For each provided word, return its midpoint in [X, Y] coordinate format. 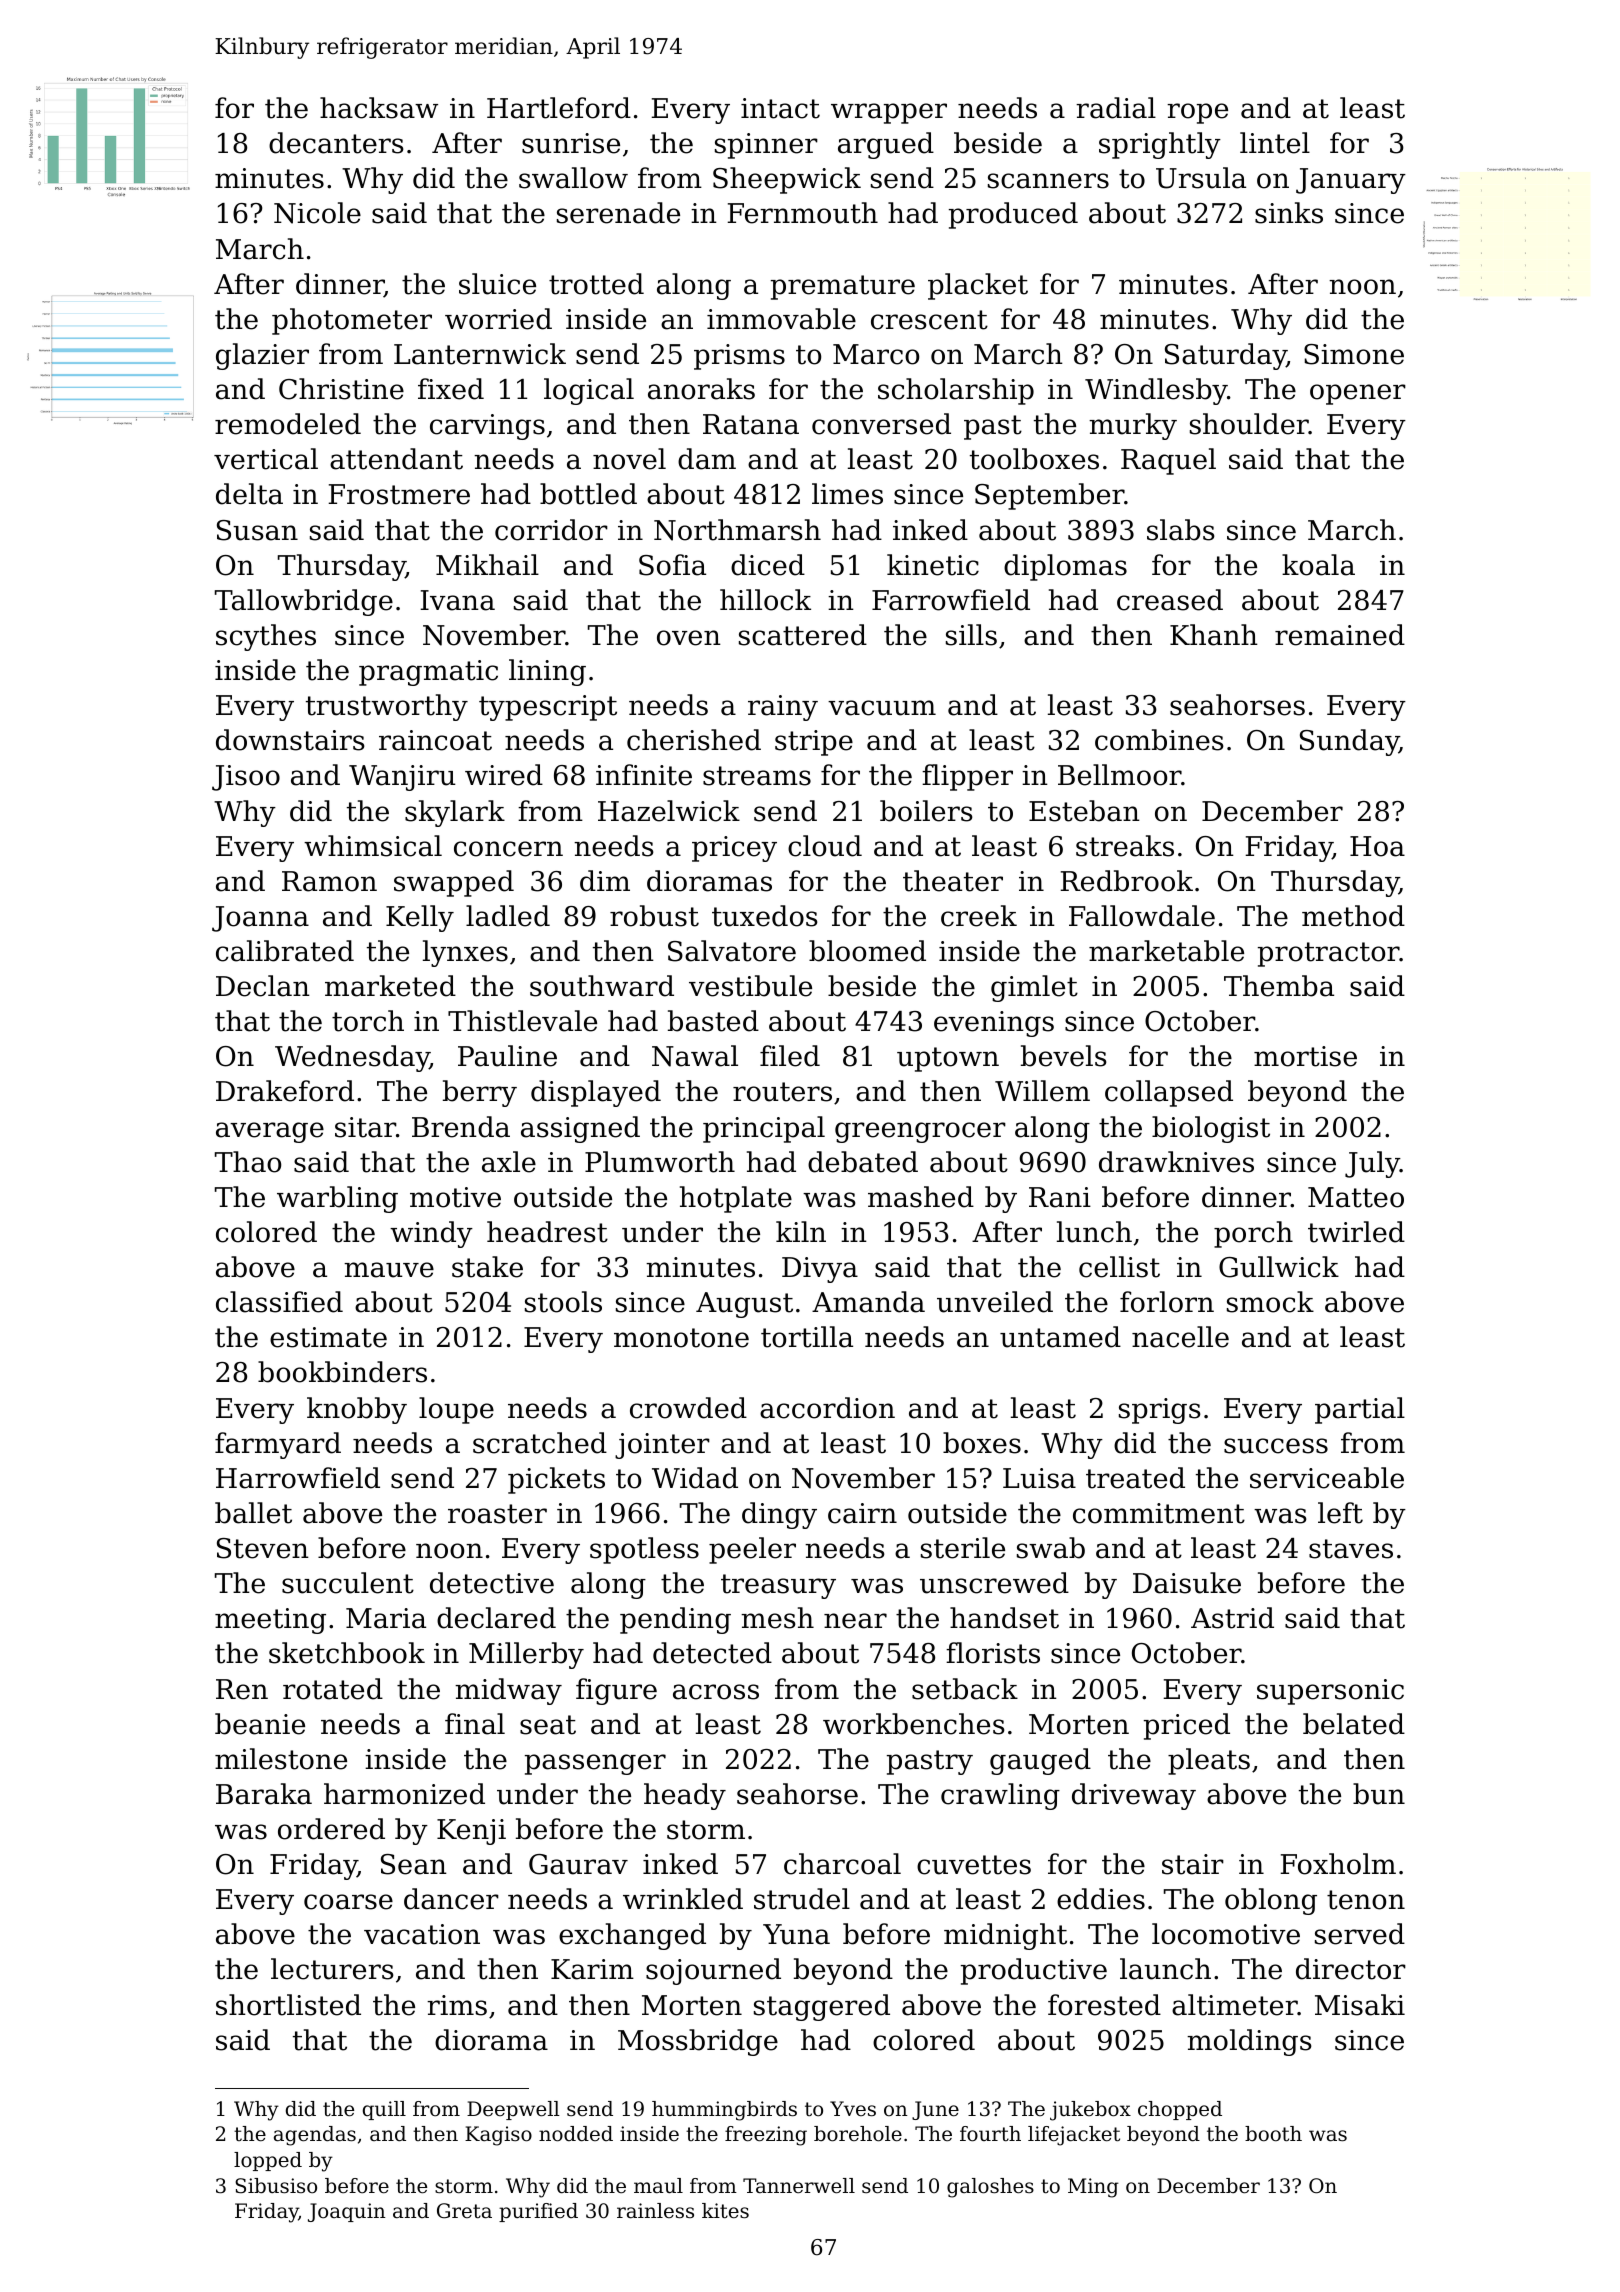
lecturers [332, 1969]
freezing [766, 2136]
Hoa [1377, 846]
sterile [963, 1548]
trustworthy [387, 707]
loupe [456, 1410]
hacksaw [379, 108]
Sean [414, 1864]
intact [780, 108]
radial [1116, 108]
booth [1273, 2134]
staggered [822, 2007]
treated [1135, 1478]
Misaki [1360, 2005]
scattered [803, 635]
